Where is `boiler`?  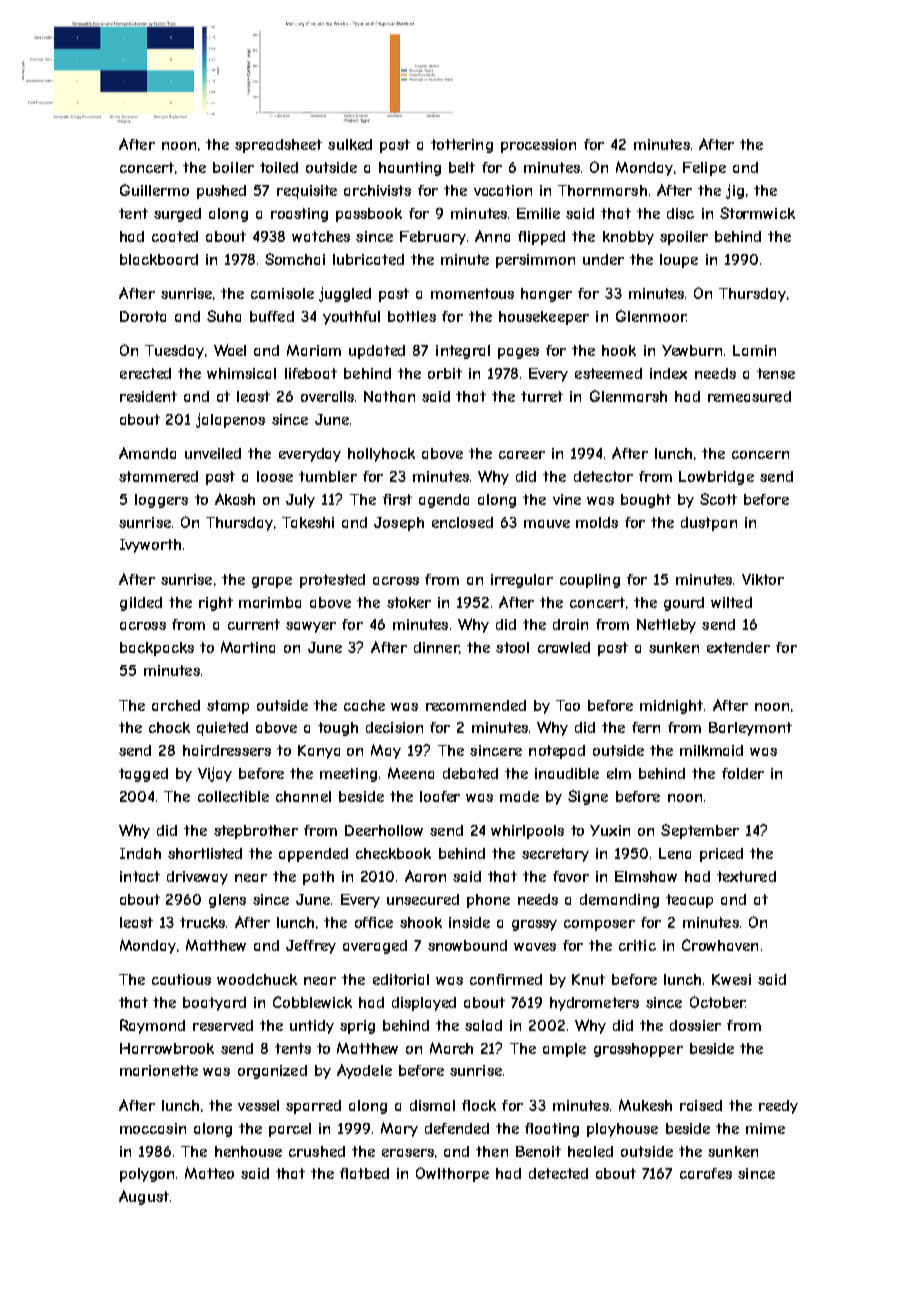
boiler is located at coordinates (233, 167).
